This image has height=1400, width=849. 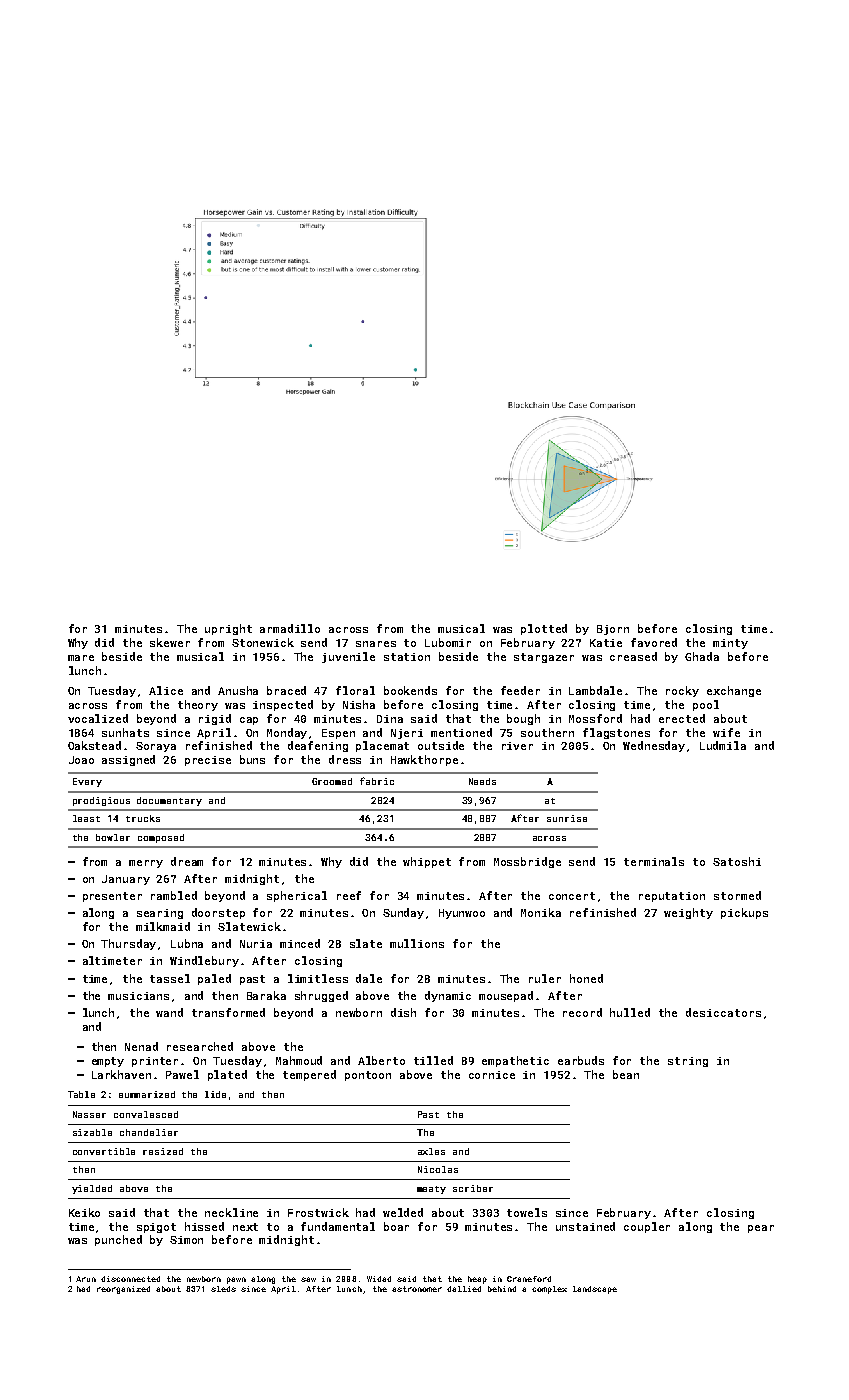 What do you see at coordinates (169, 1012) in the image?
I see `wand` at bounding box center [169, 1012].
